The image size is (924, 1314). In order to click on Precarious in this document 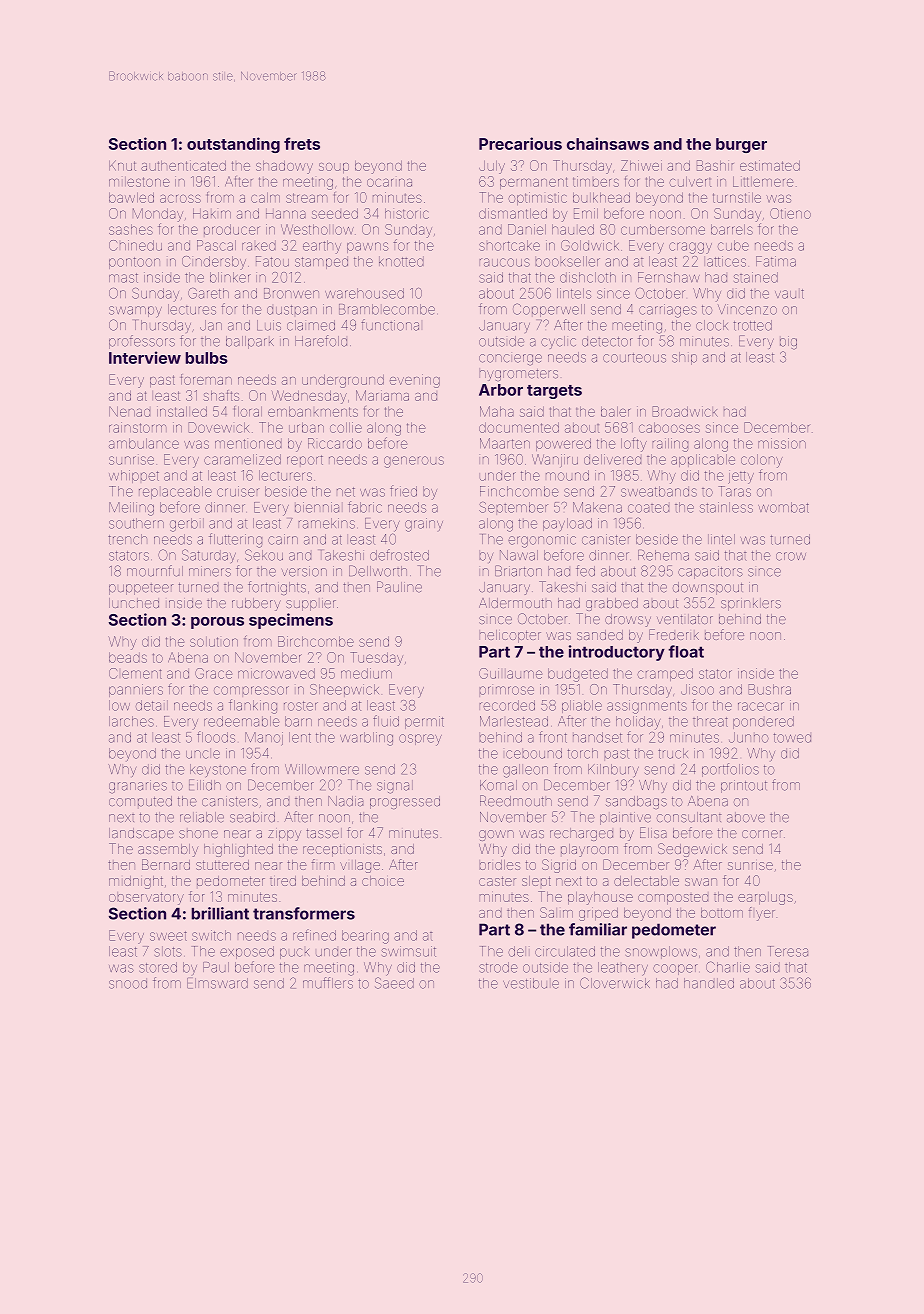, I will do `click(520, 143)`.
